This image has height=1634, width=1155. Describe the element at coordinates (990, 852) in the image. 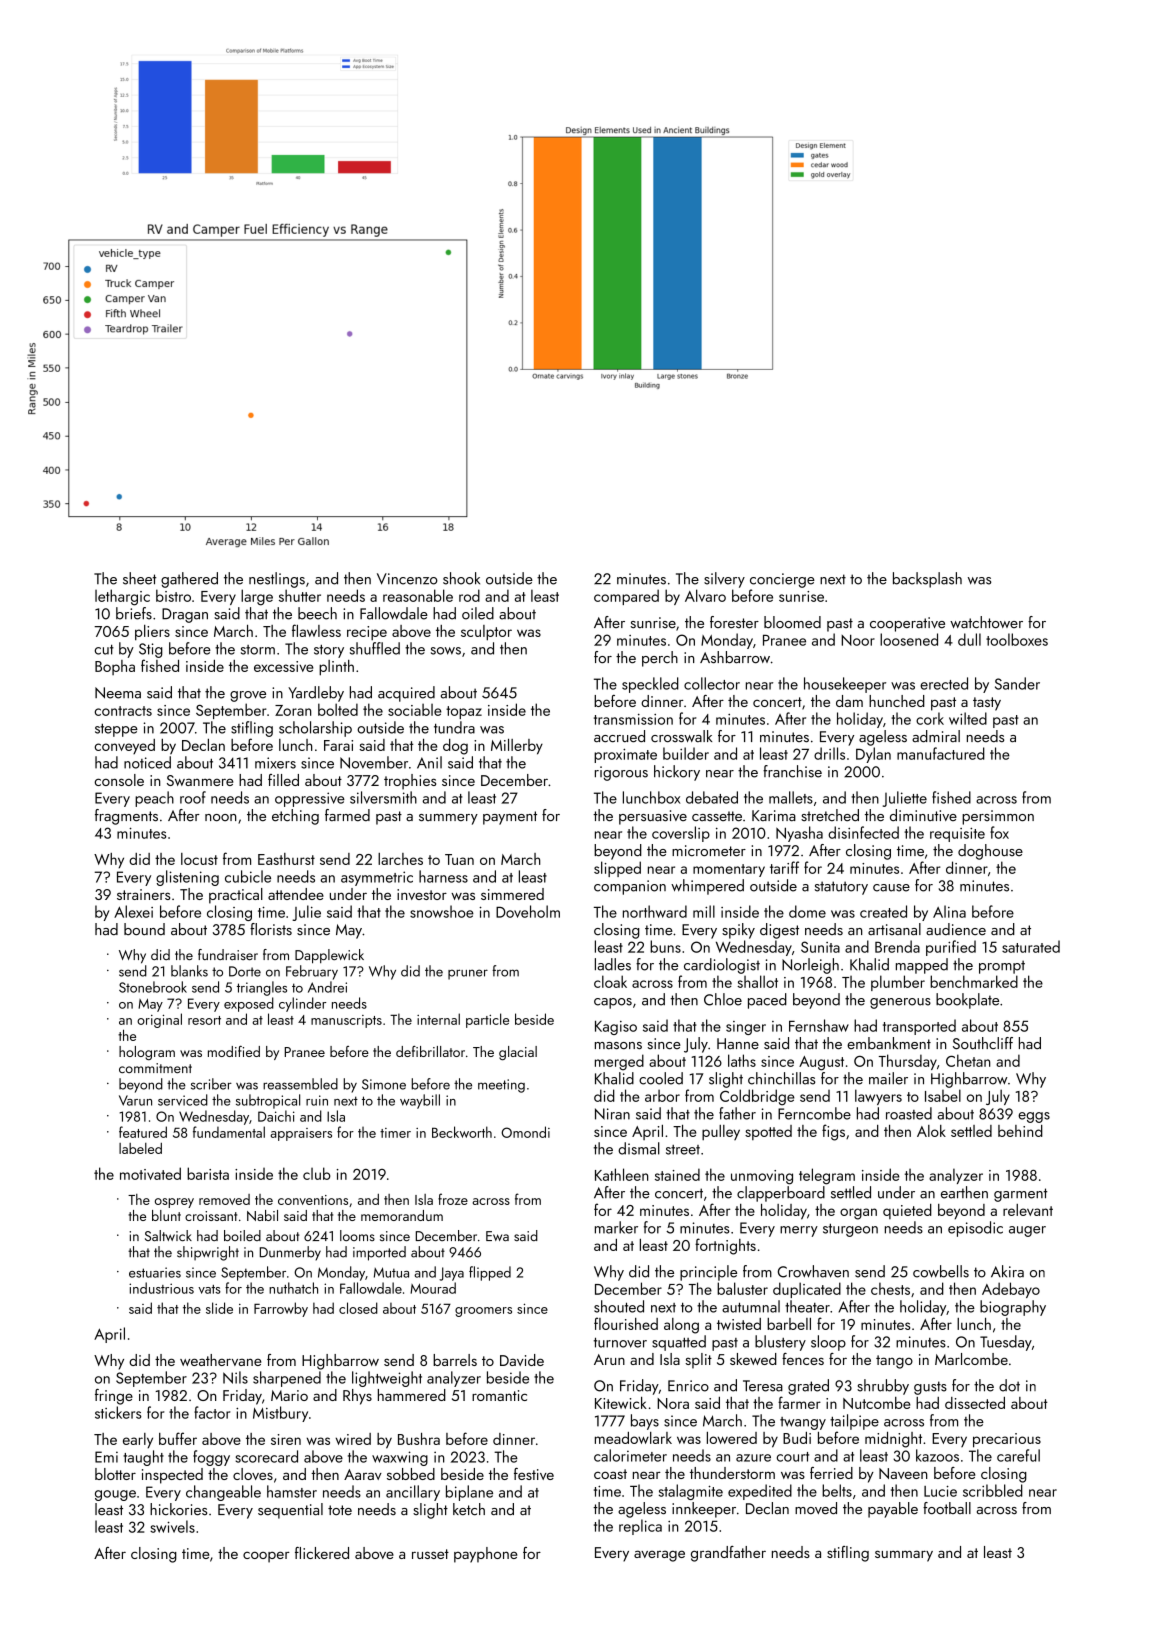

I see `doghouse` at that location.
